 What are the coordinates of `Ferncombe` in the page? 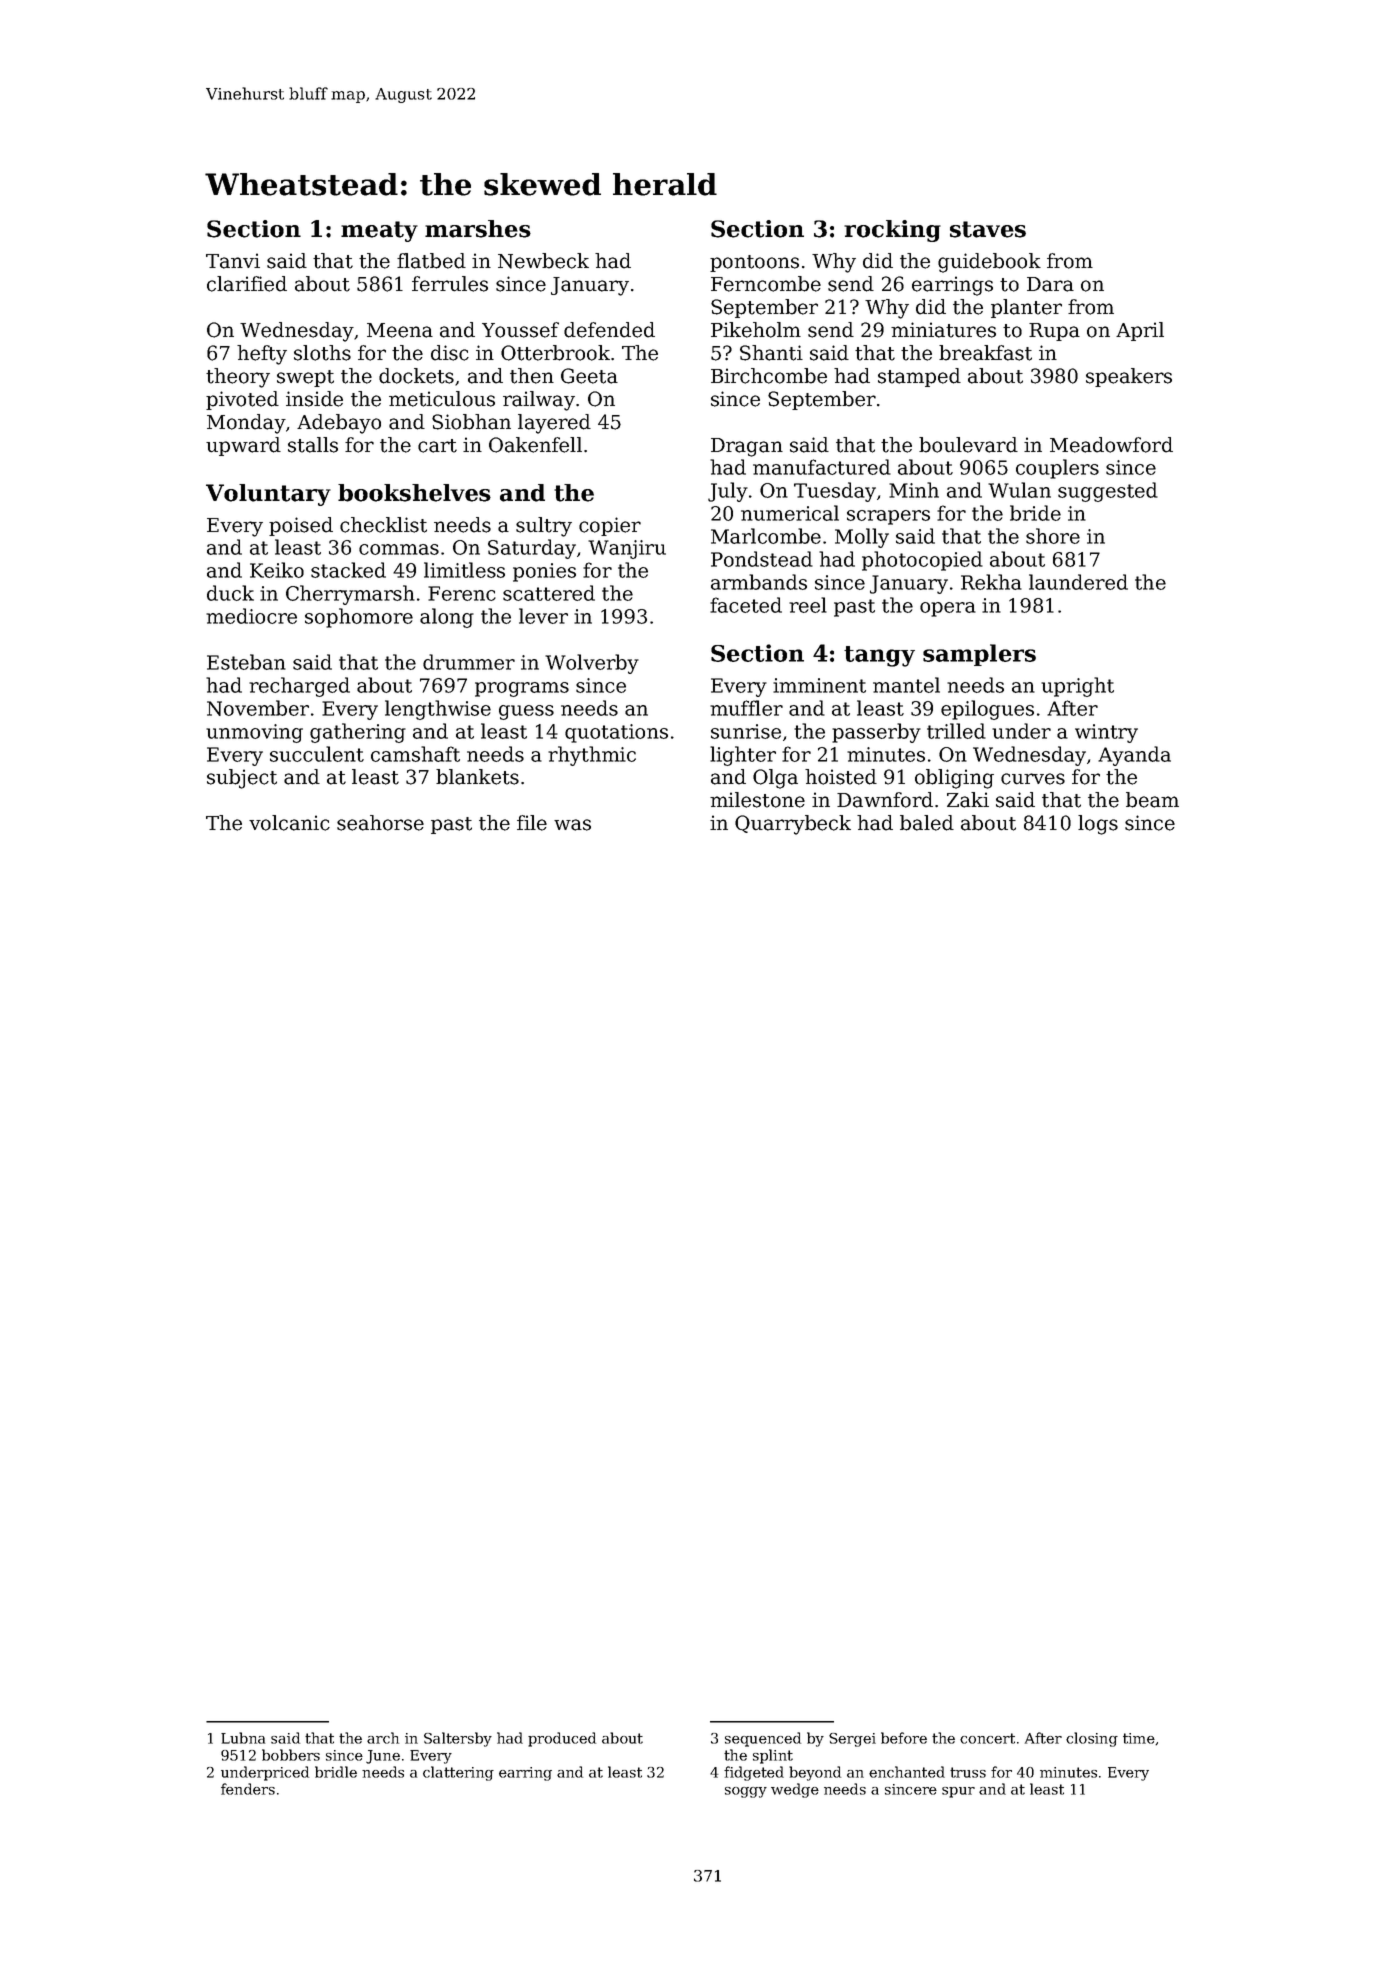 It's located at (766, 284).
